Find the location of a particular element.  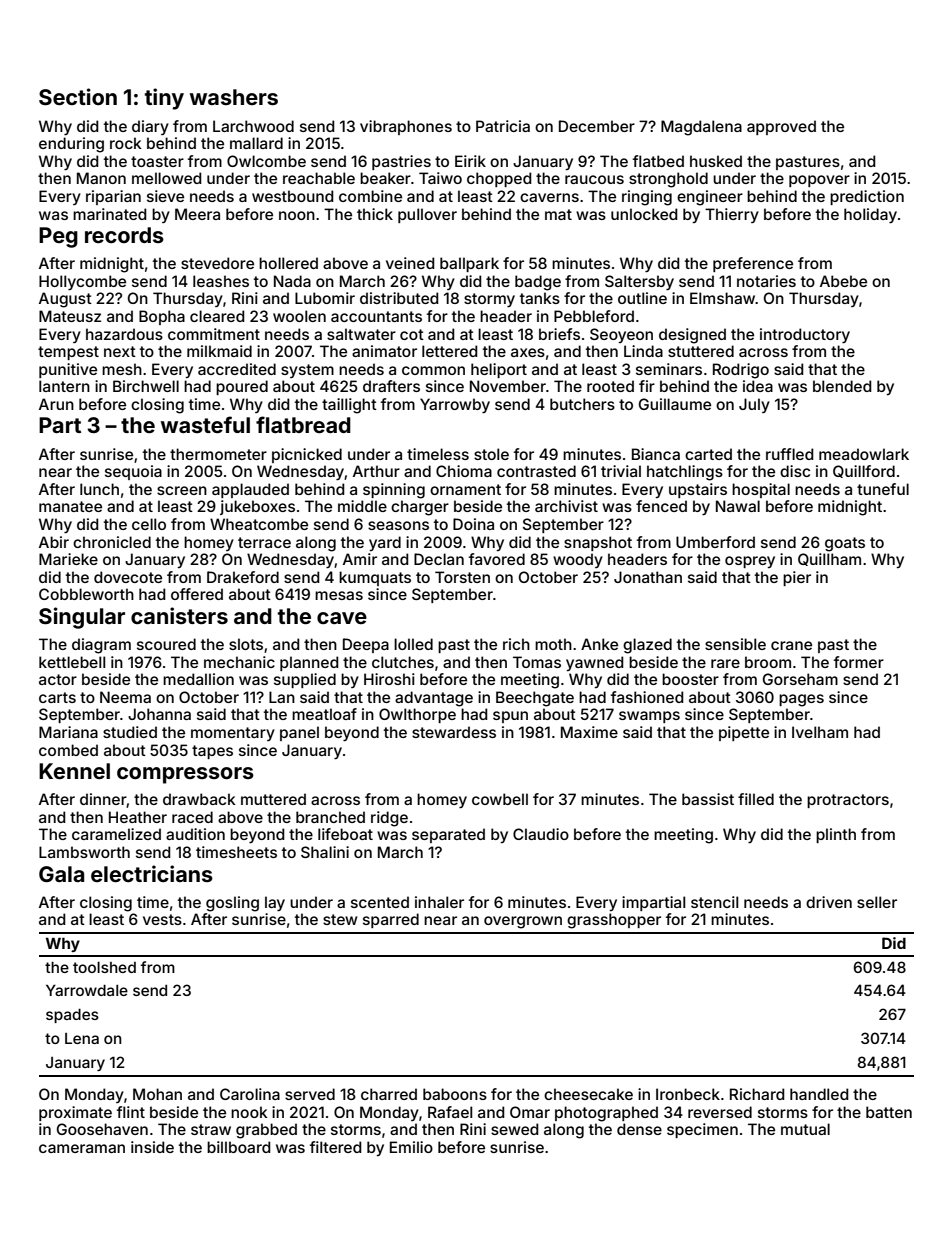

Meera is located at coordinates (197, 214).
